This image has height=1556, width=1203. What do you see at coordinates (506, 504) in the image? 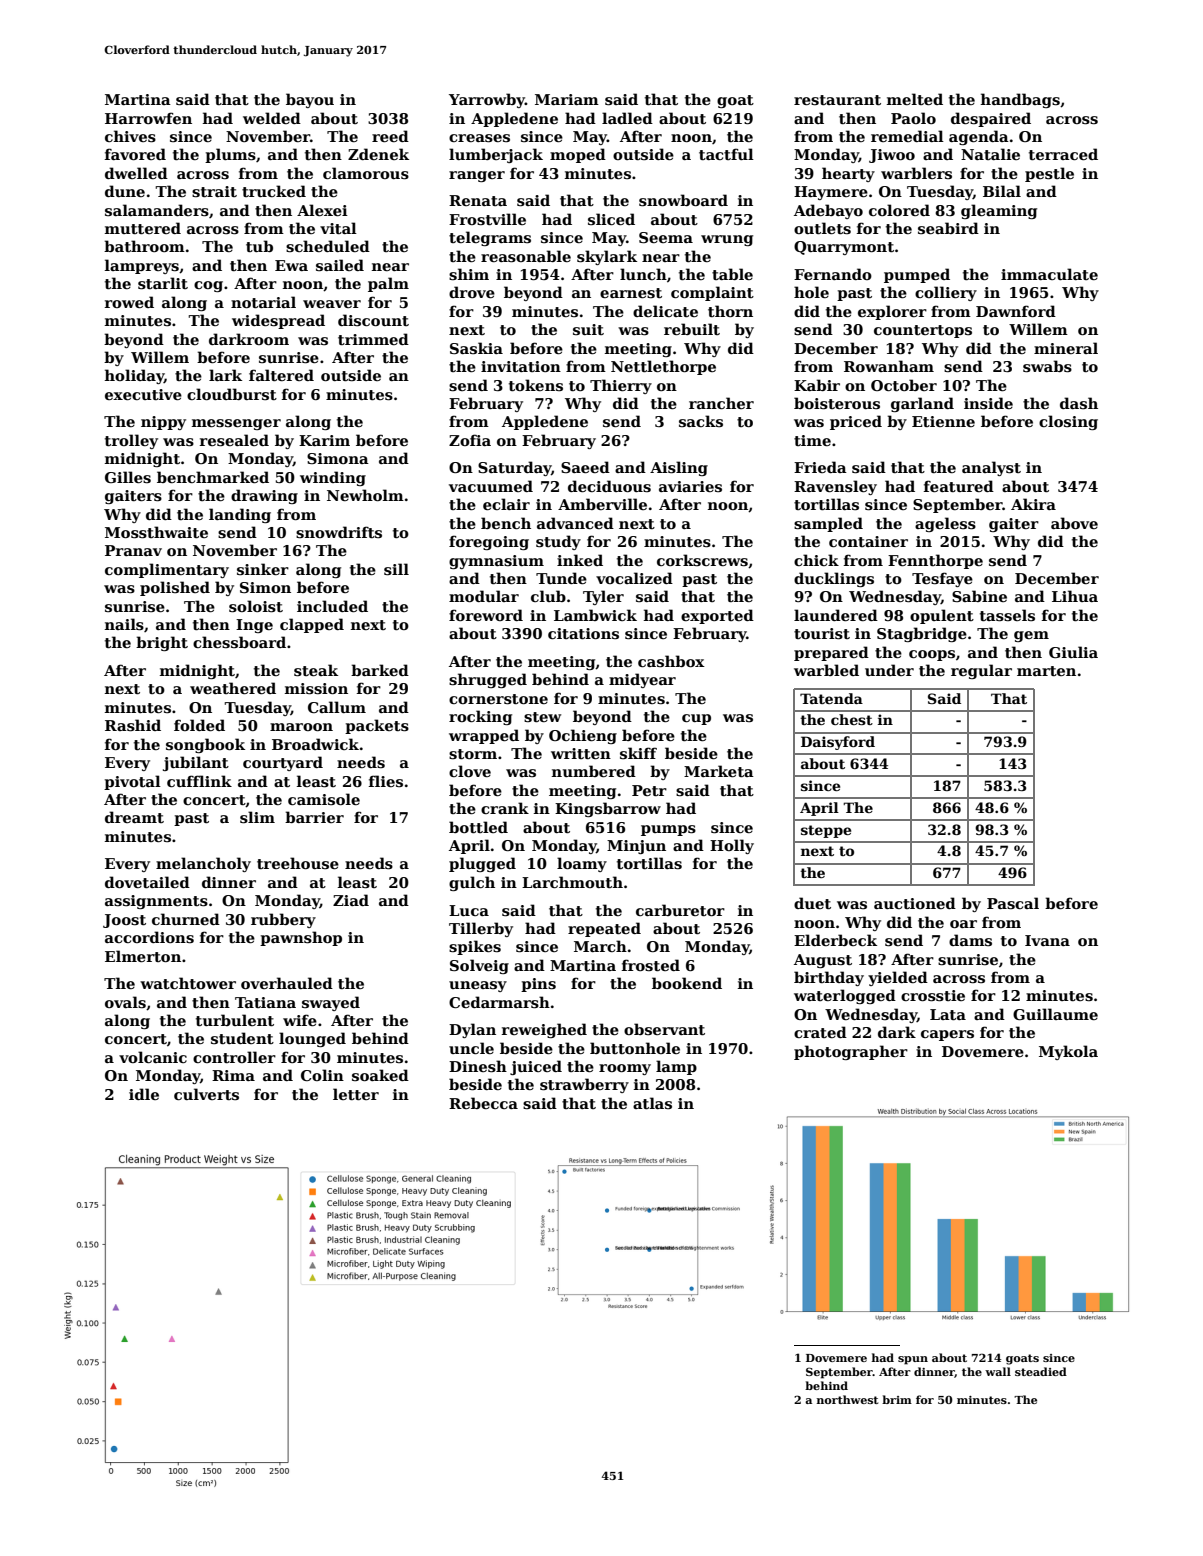
I see `eclair` at bounding box center [506, 504].
